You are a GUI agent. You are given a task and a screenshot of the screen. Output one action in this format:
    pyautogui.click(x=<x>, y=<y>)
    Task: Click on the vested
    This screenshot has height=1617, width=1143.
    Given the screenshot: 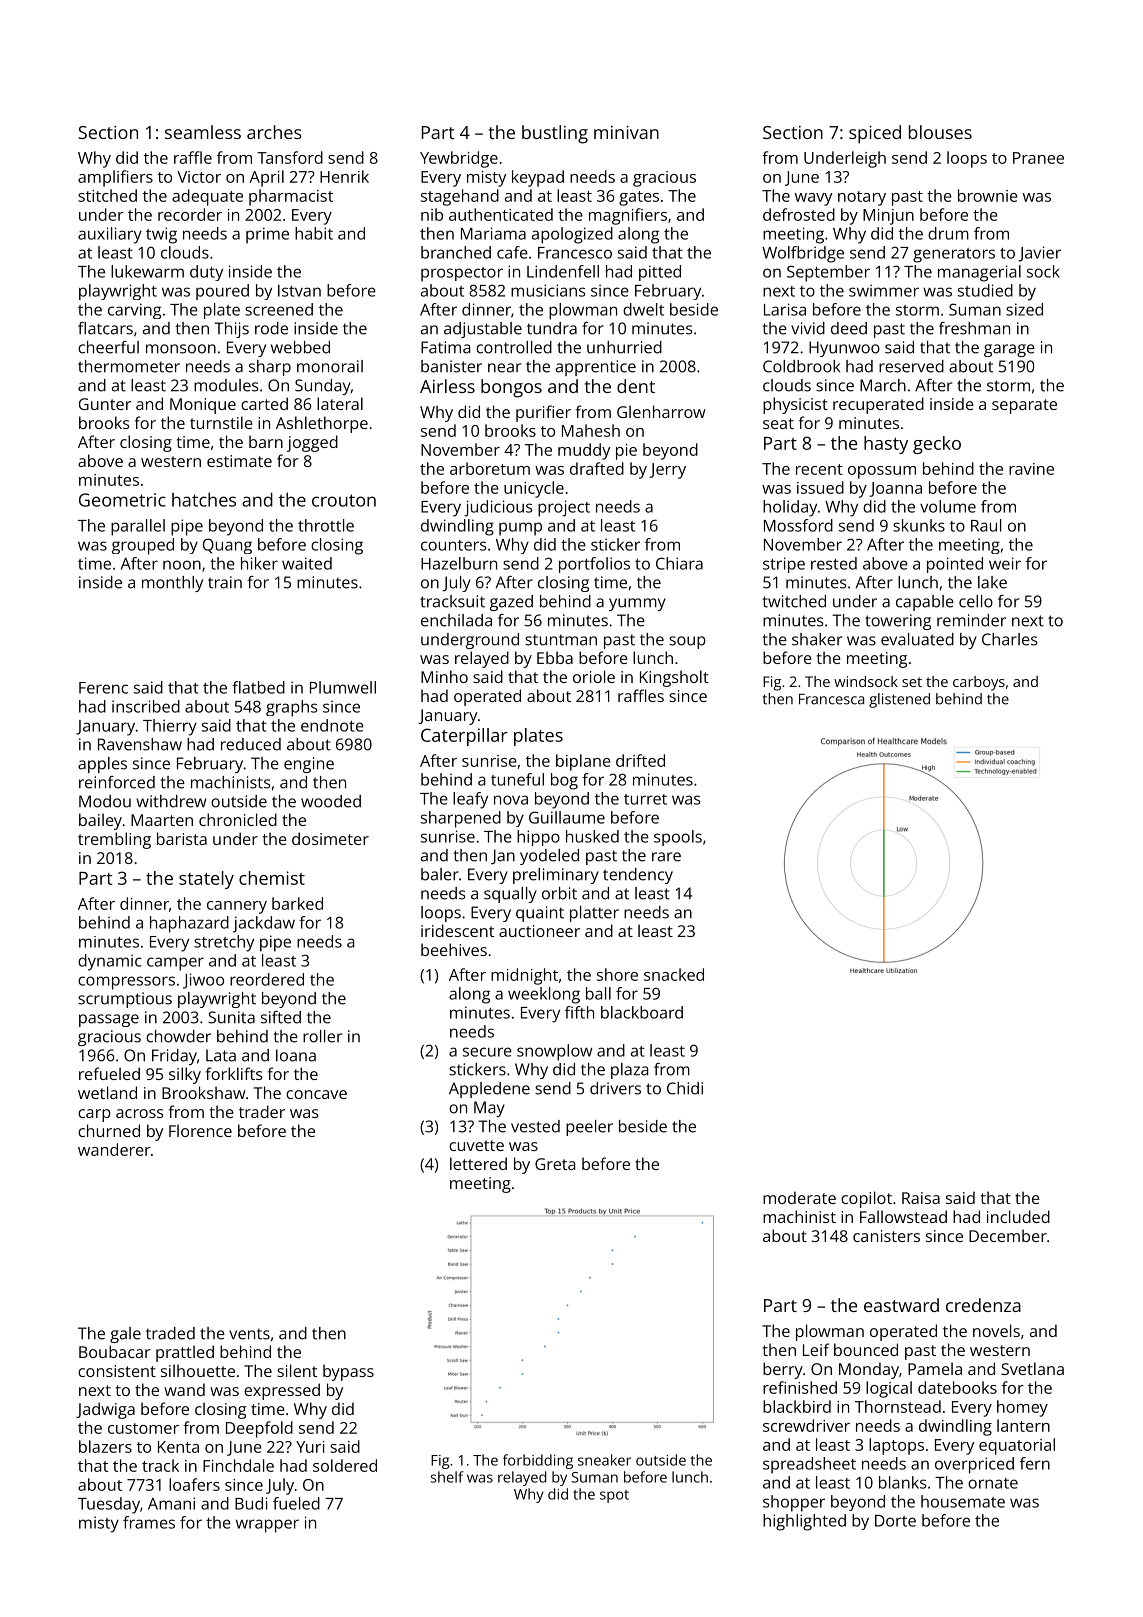 What is the action you would take?
    pyautogui.click(x=535, y=1126)
